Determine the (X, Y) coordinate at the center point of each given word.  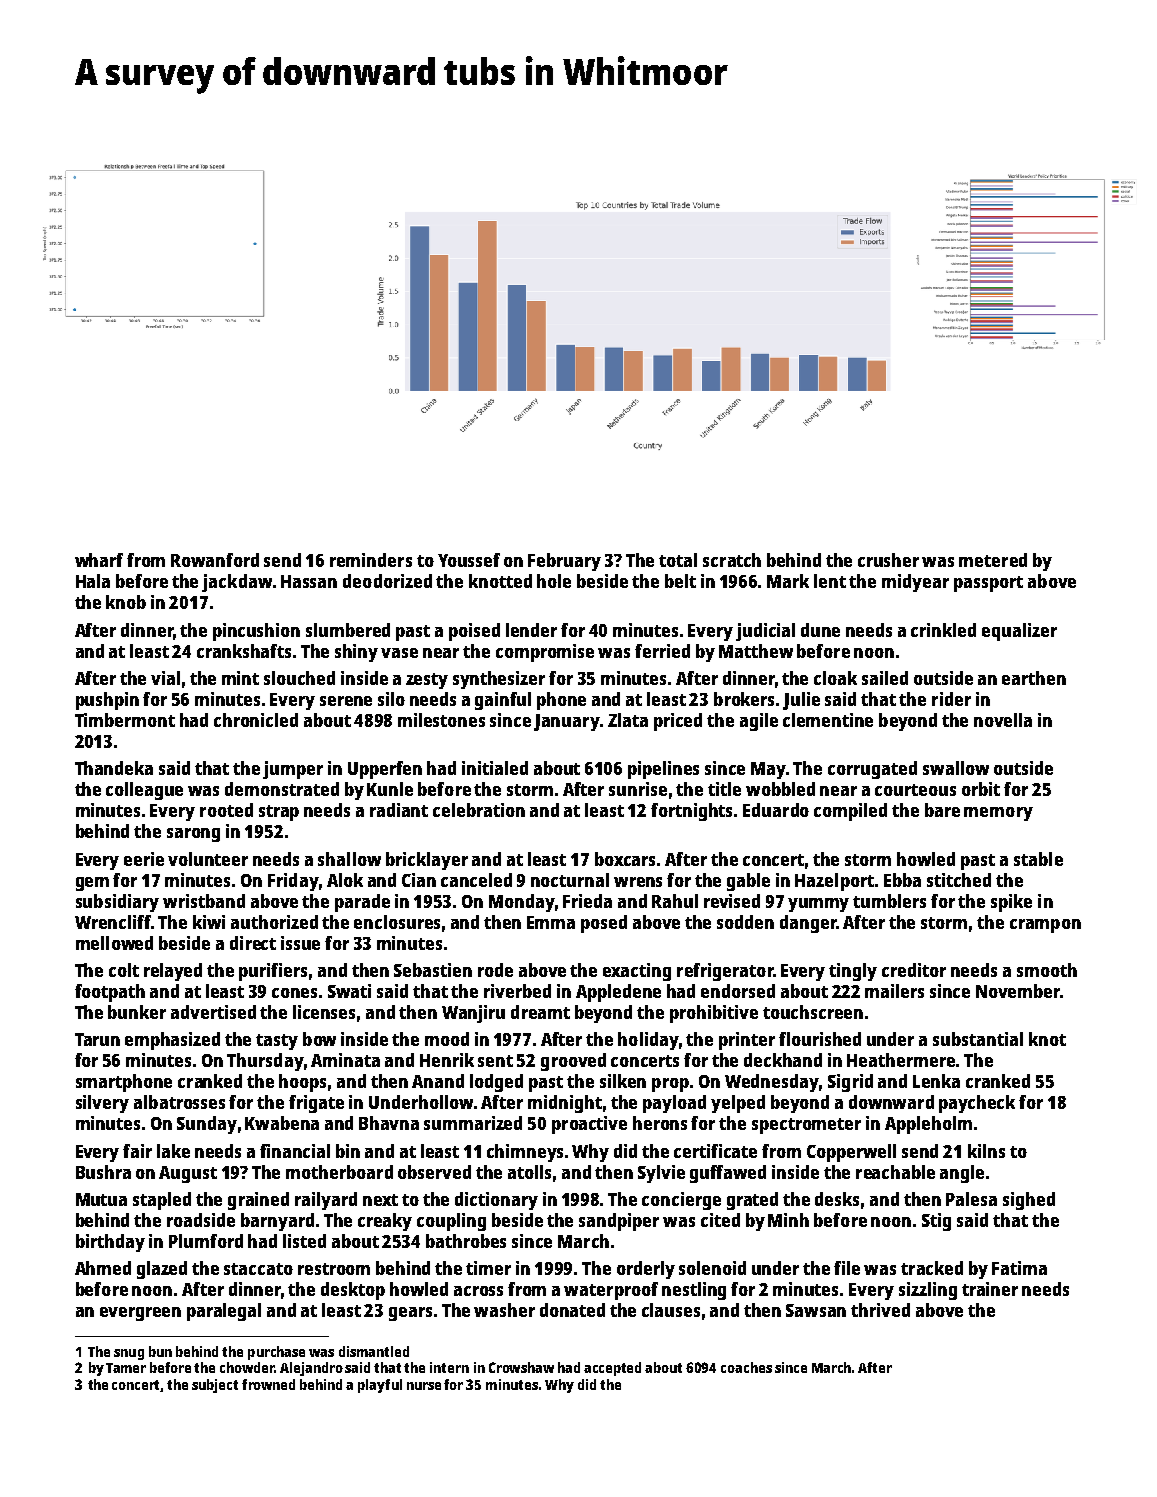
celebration (479, 810)
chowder (247, 1367)
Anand (438, 1081)
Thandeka (114, 768)
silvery (102, 1104)
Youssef (469, 560)
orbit (981, 789)
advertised (213, 1012)
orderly (646, 1270)
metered (993, 560)
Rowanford (215, 560)
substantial (978, 1039)
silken (623, 1081)
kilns (986, 1151)
